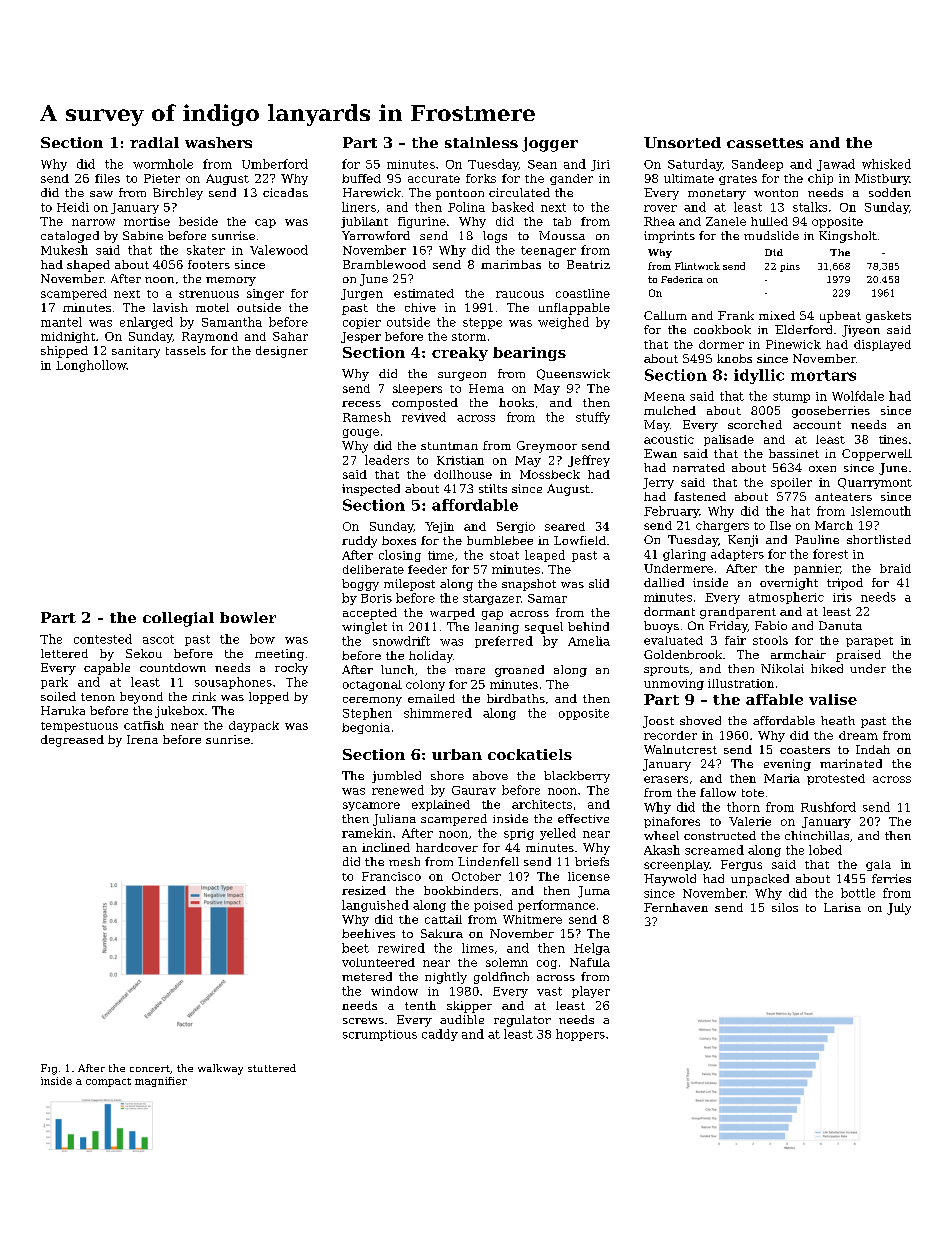  I want to click on erasers, so click(666, 779).
